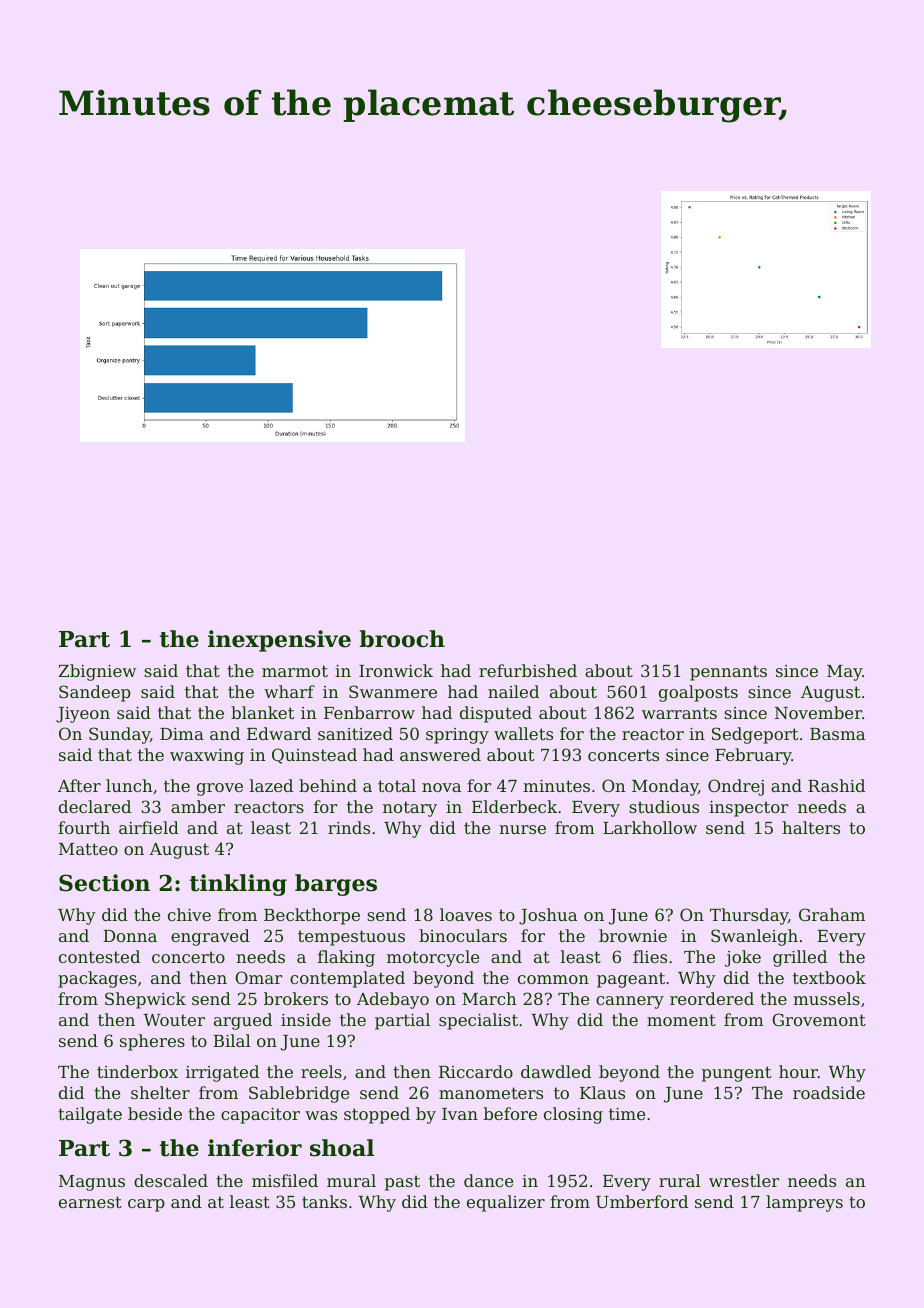 The image size is (924, 1308). I want to click on cannery, so click(630, 1002).
